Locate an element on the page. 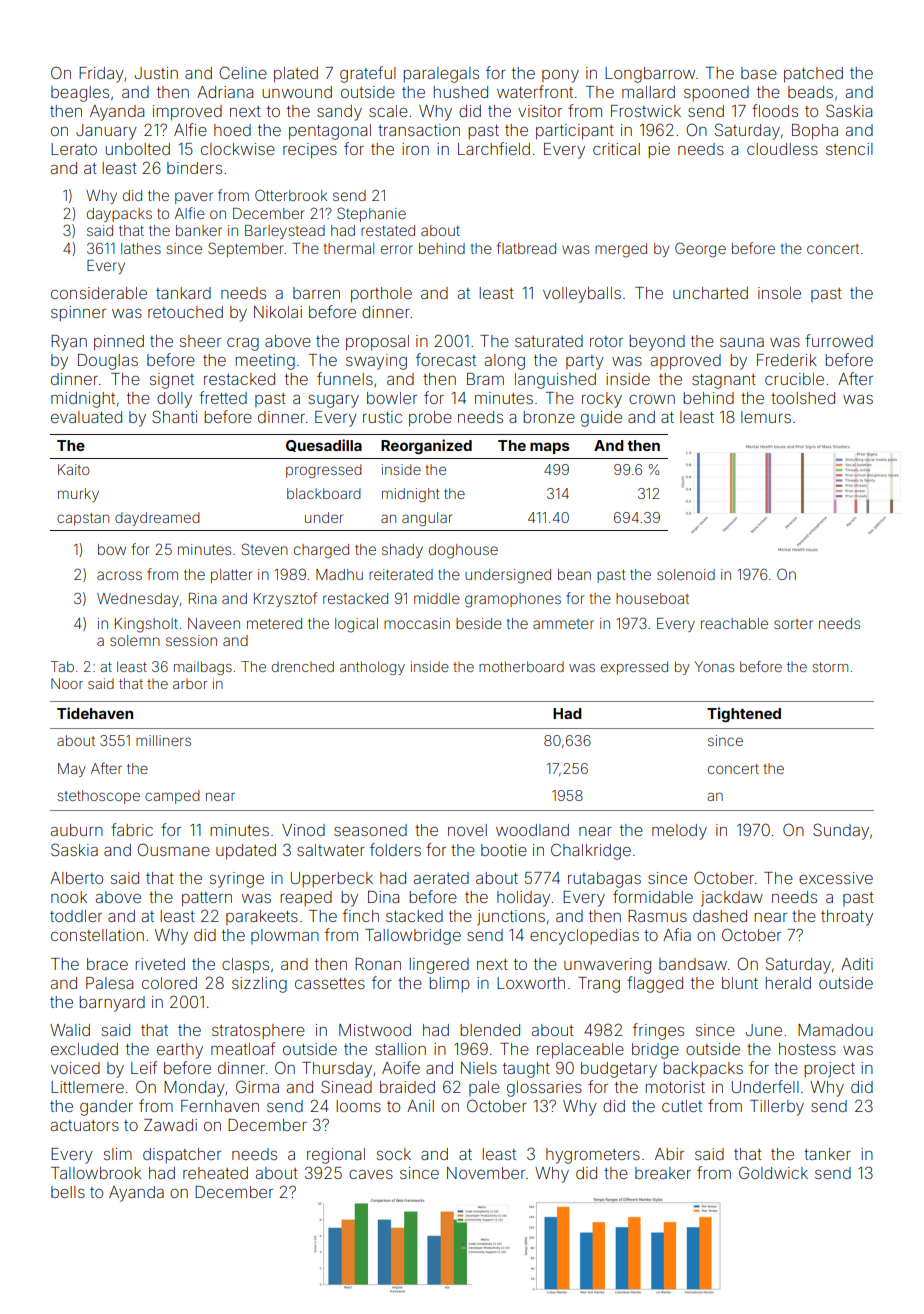 This image has height=1314, width=924. woodland is located at coordinates (532, 830).
